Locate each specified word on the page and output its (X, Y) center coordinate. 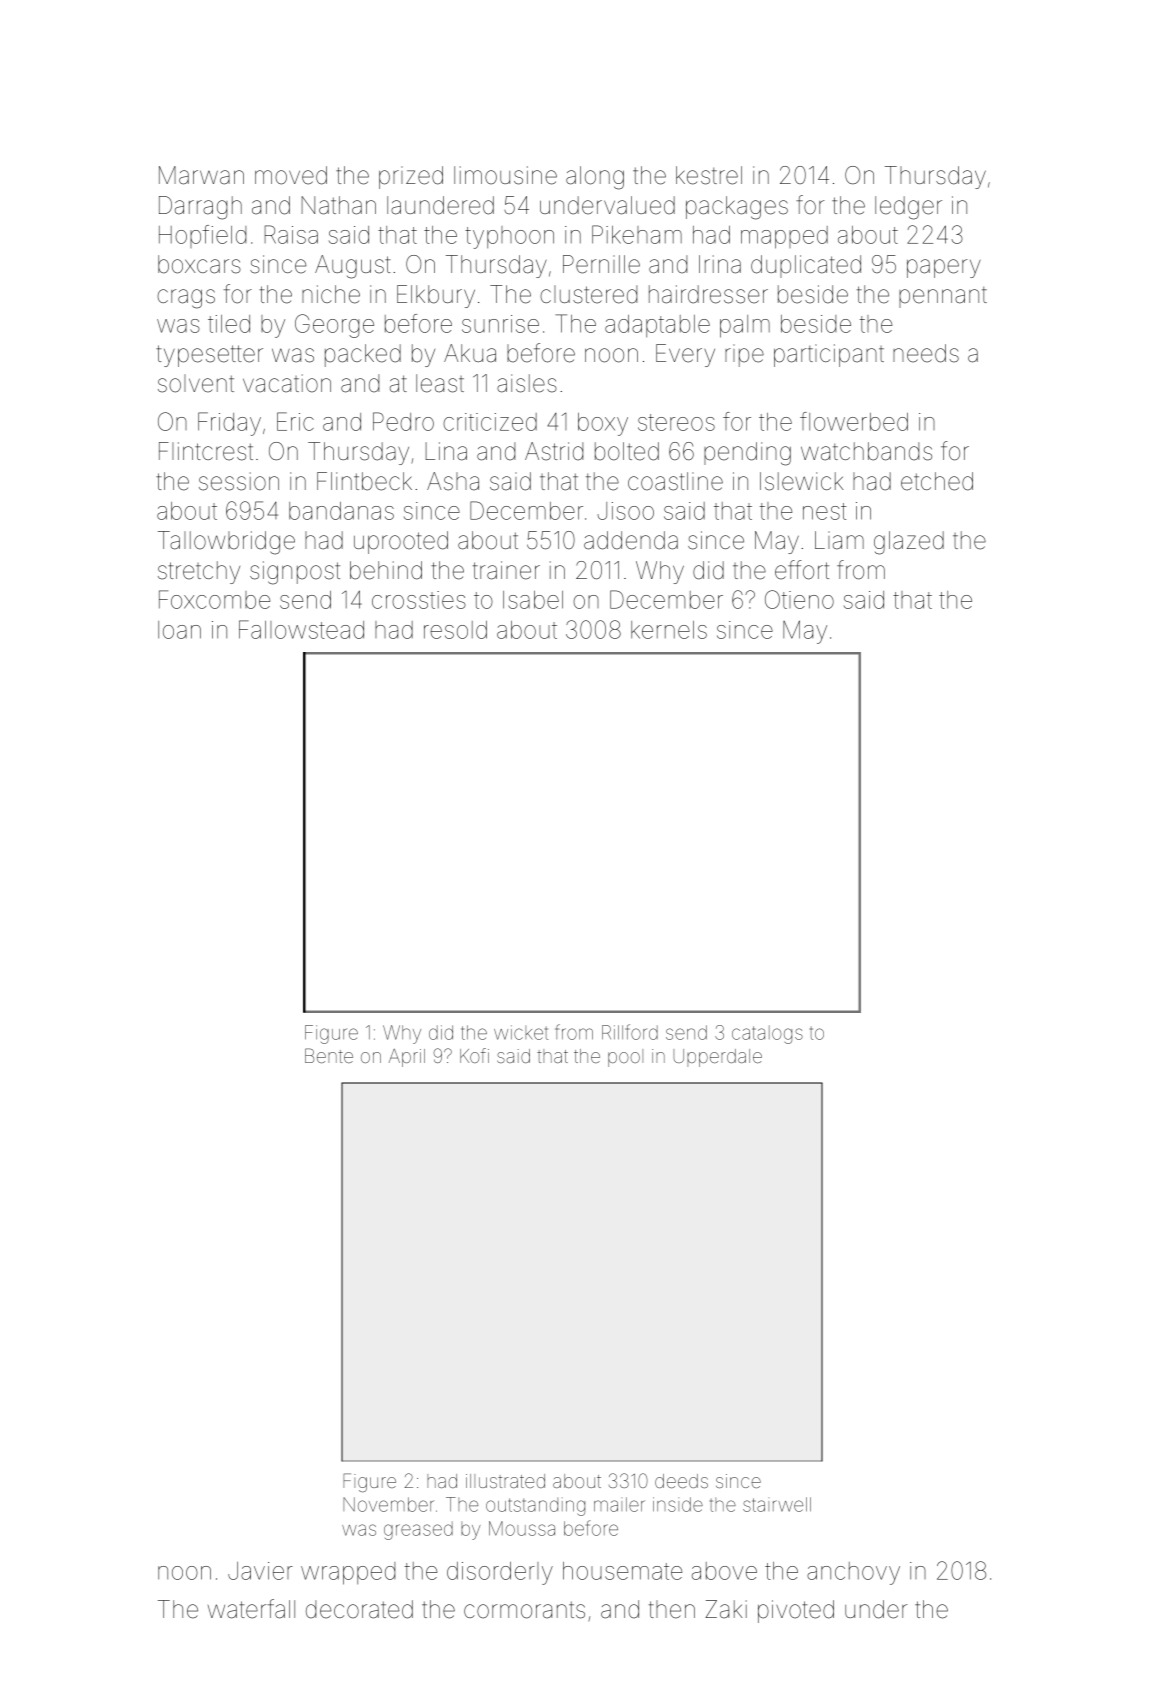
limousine (505, 175)
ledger (908, 208)
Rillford (630, 1032)
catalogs (767, 1034)
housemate (622, 1571)
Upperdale (717, 1058)
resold (455, 630)
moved (291, 175)
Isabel (533, 600)
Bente (329, 1055)
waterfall (251, 1609)
